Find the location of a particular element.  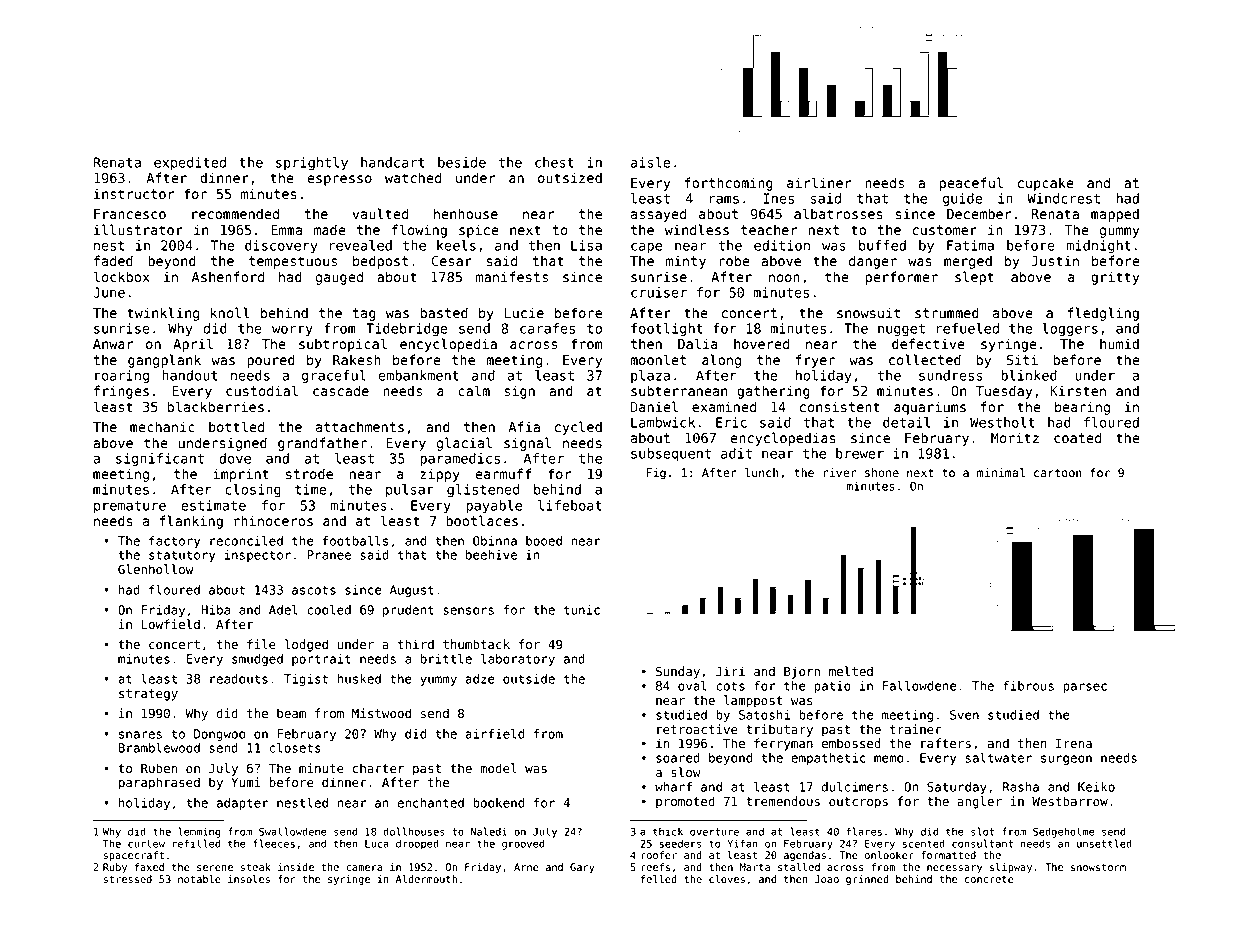

chest is located at coordinates (554, 162).
